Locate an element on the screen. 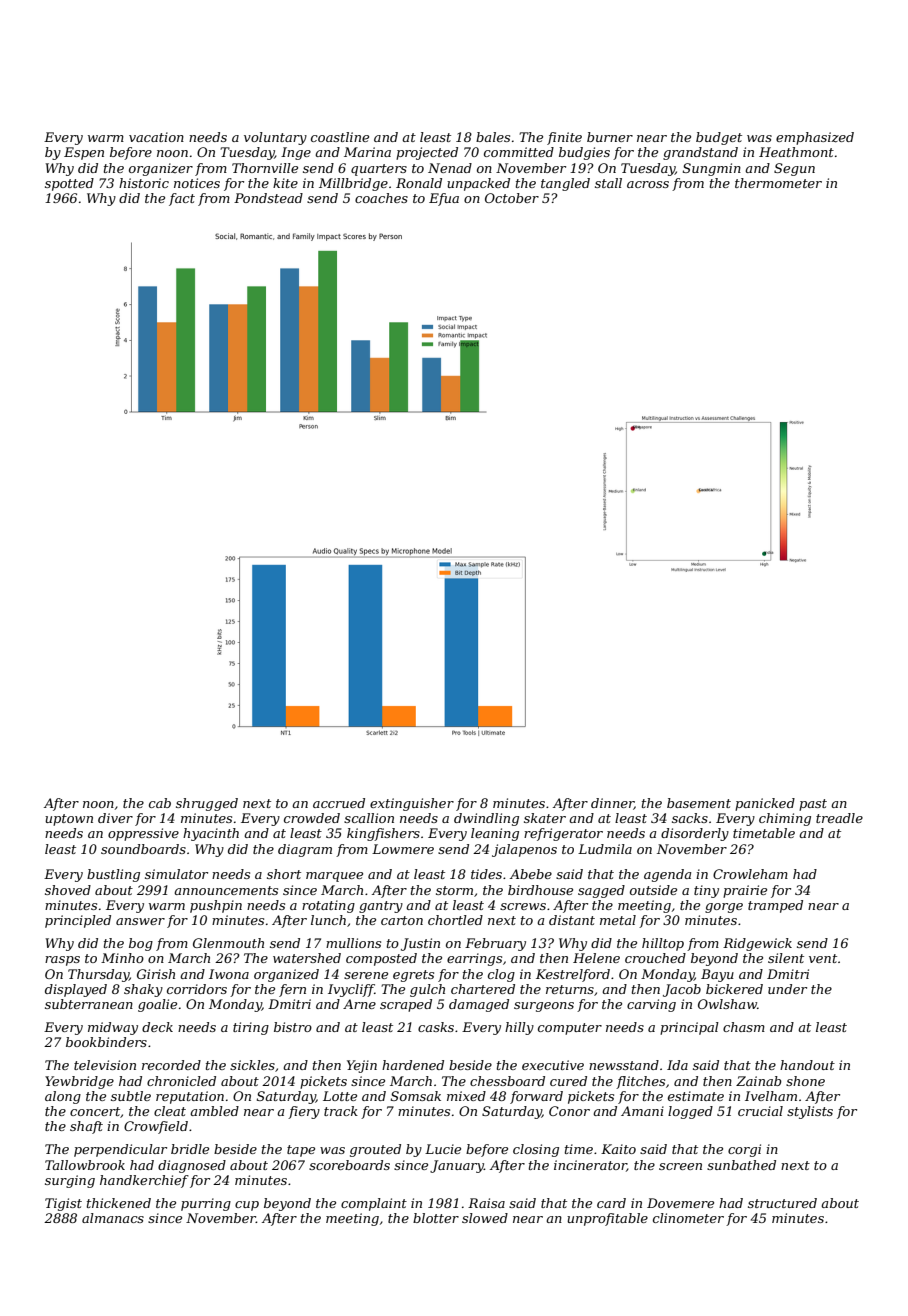  agenda is located at coordinates (667, 875).
